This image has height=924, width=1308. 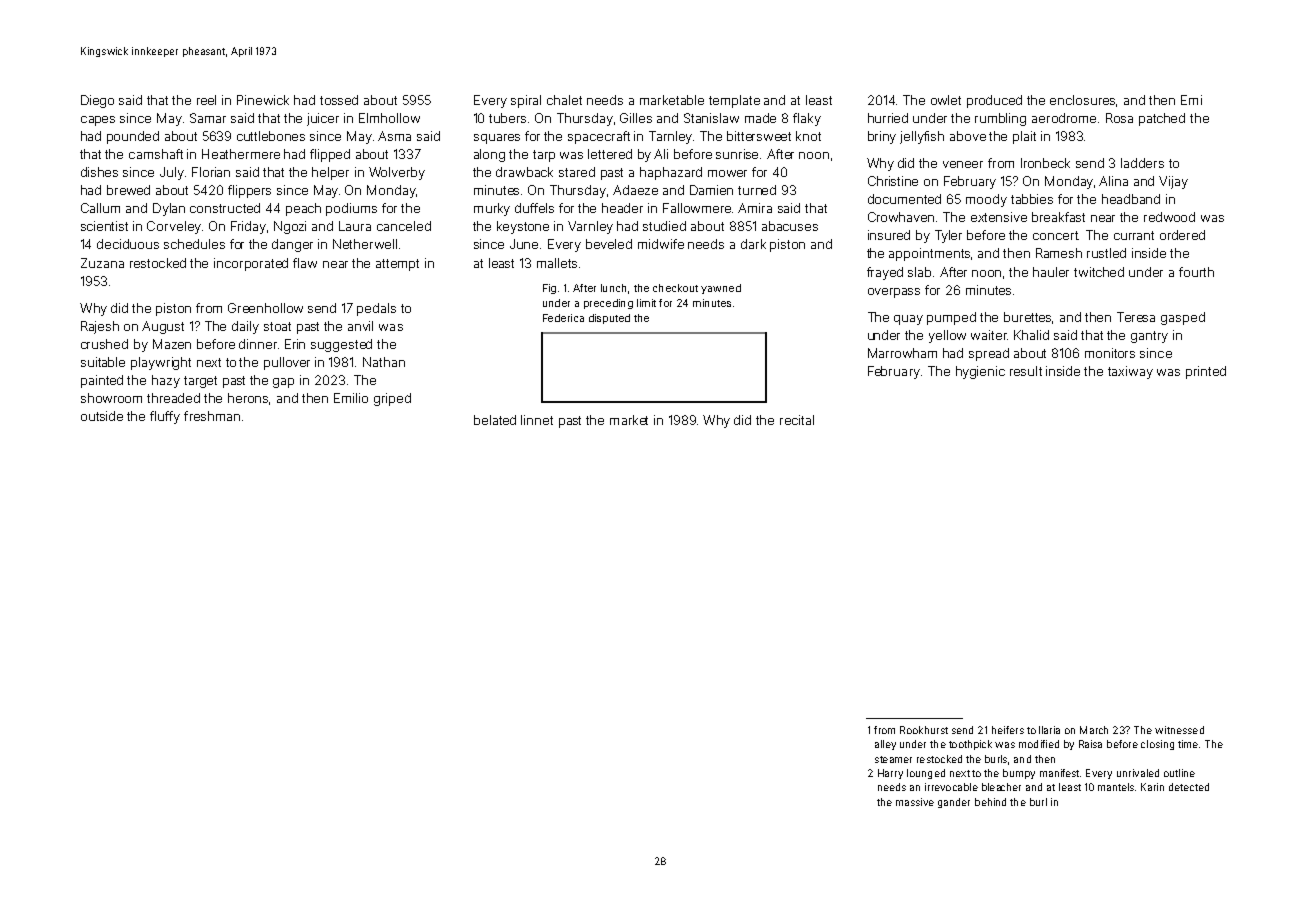 I want to click on Harry, so click(x=890, y=774).
